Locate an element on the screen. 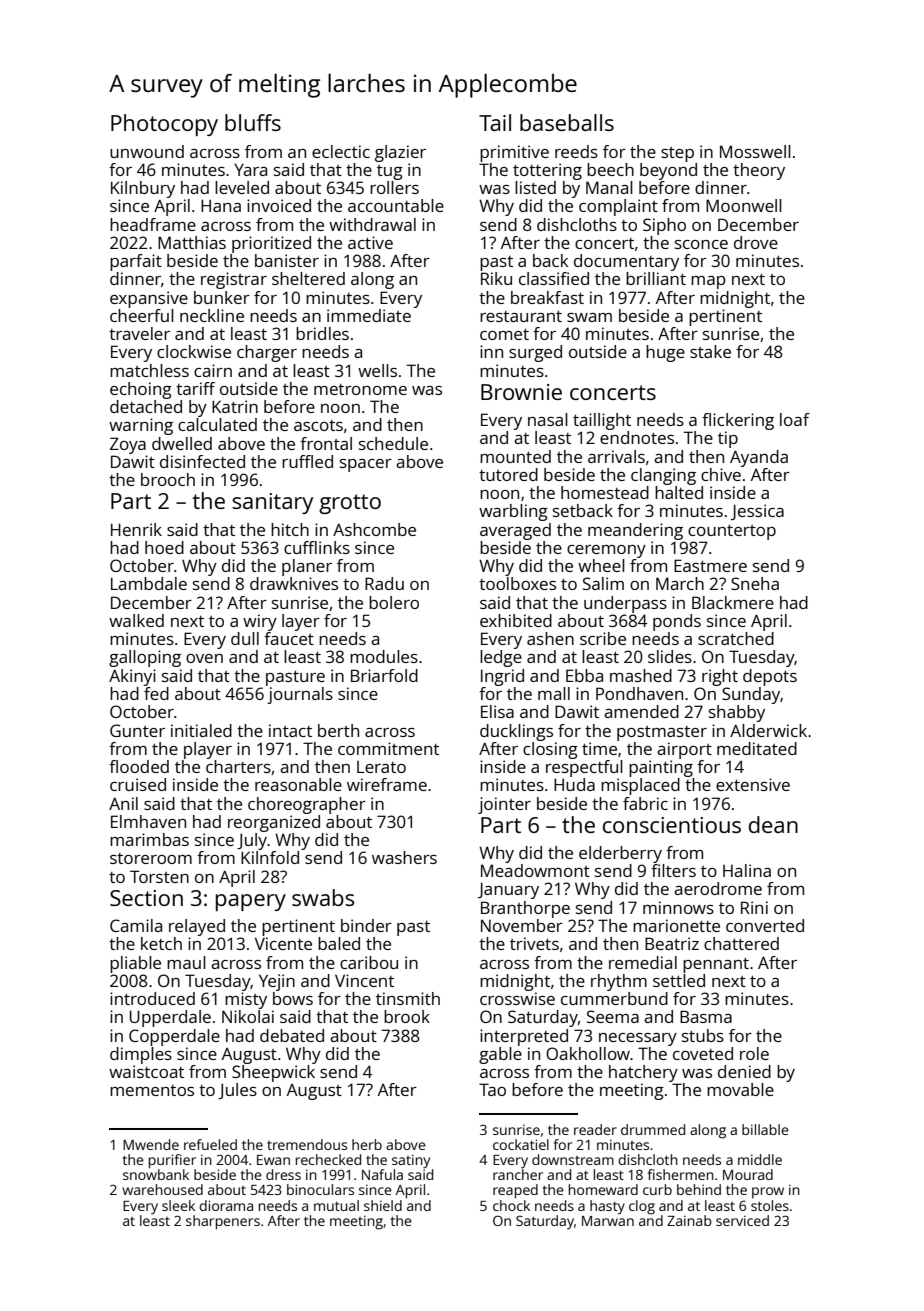 The height and width of the screenshot is (1311, 924). Elisa is located at coordinates (497, 711).
